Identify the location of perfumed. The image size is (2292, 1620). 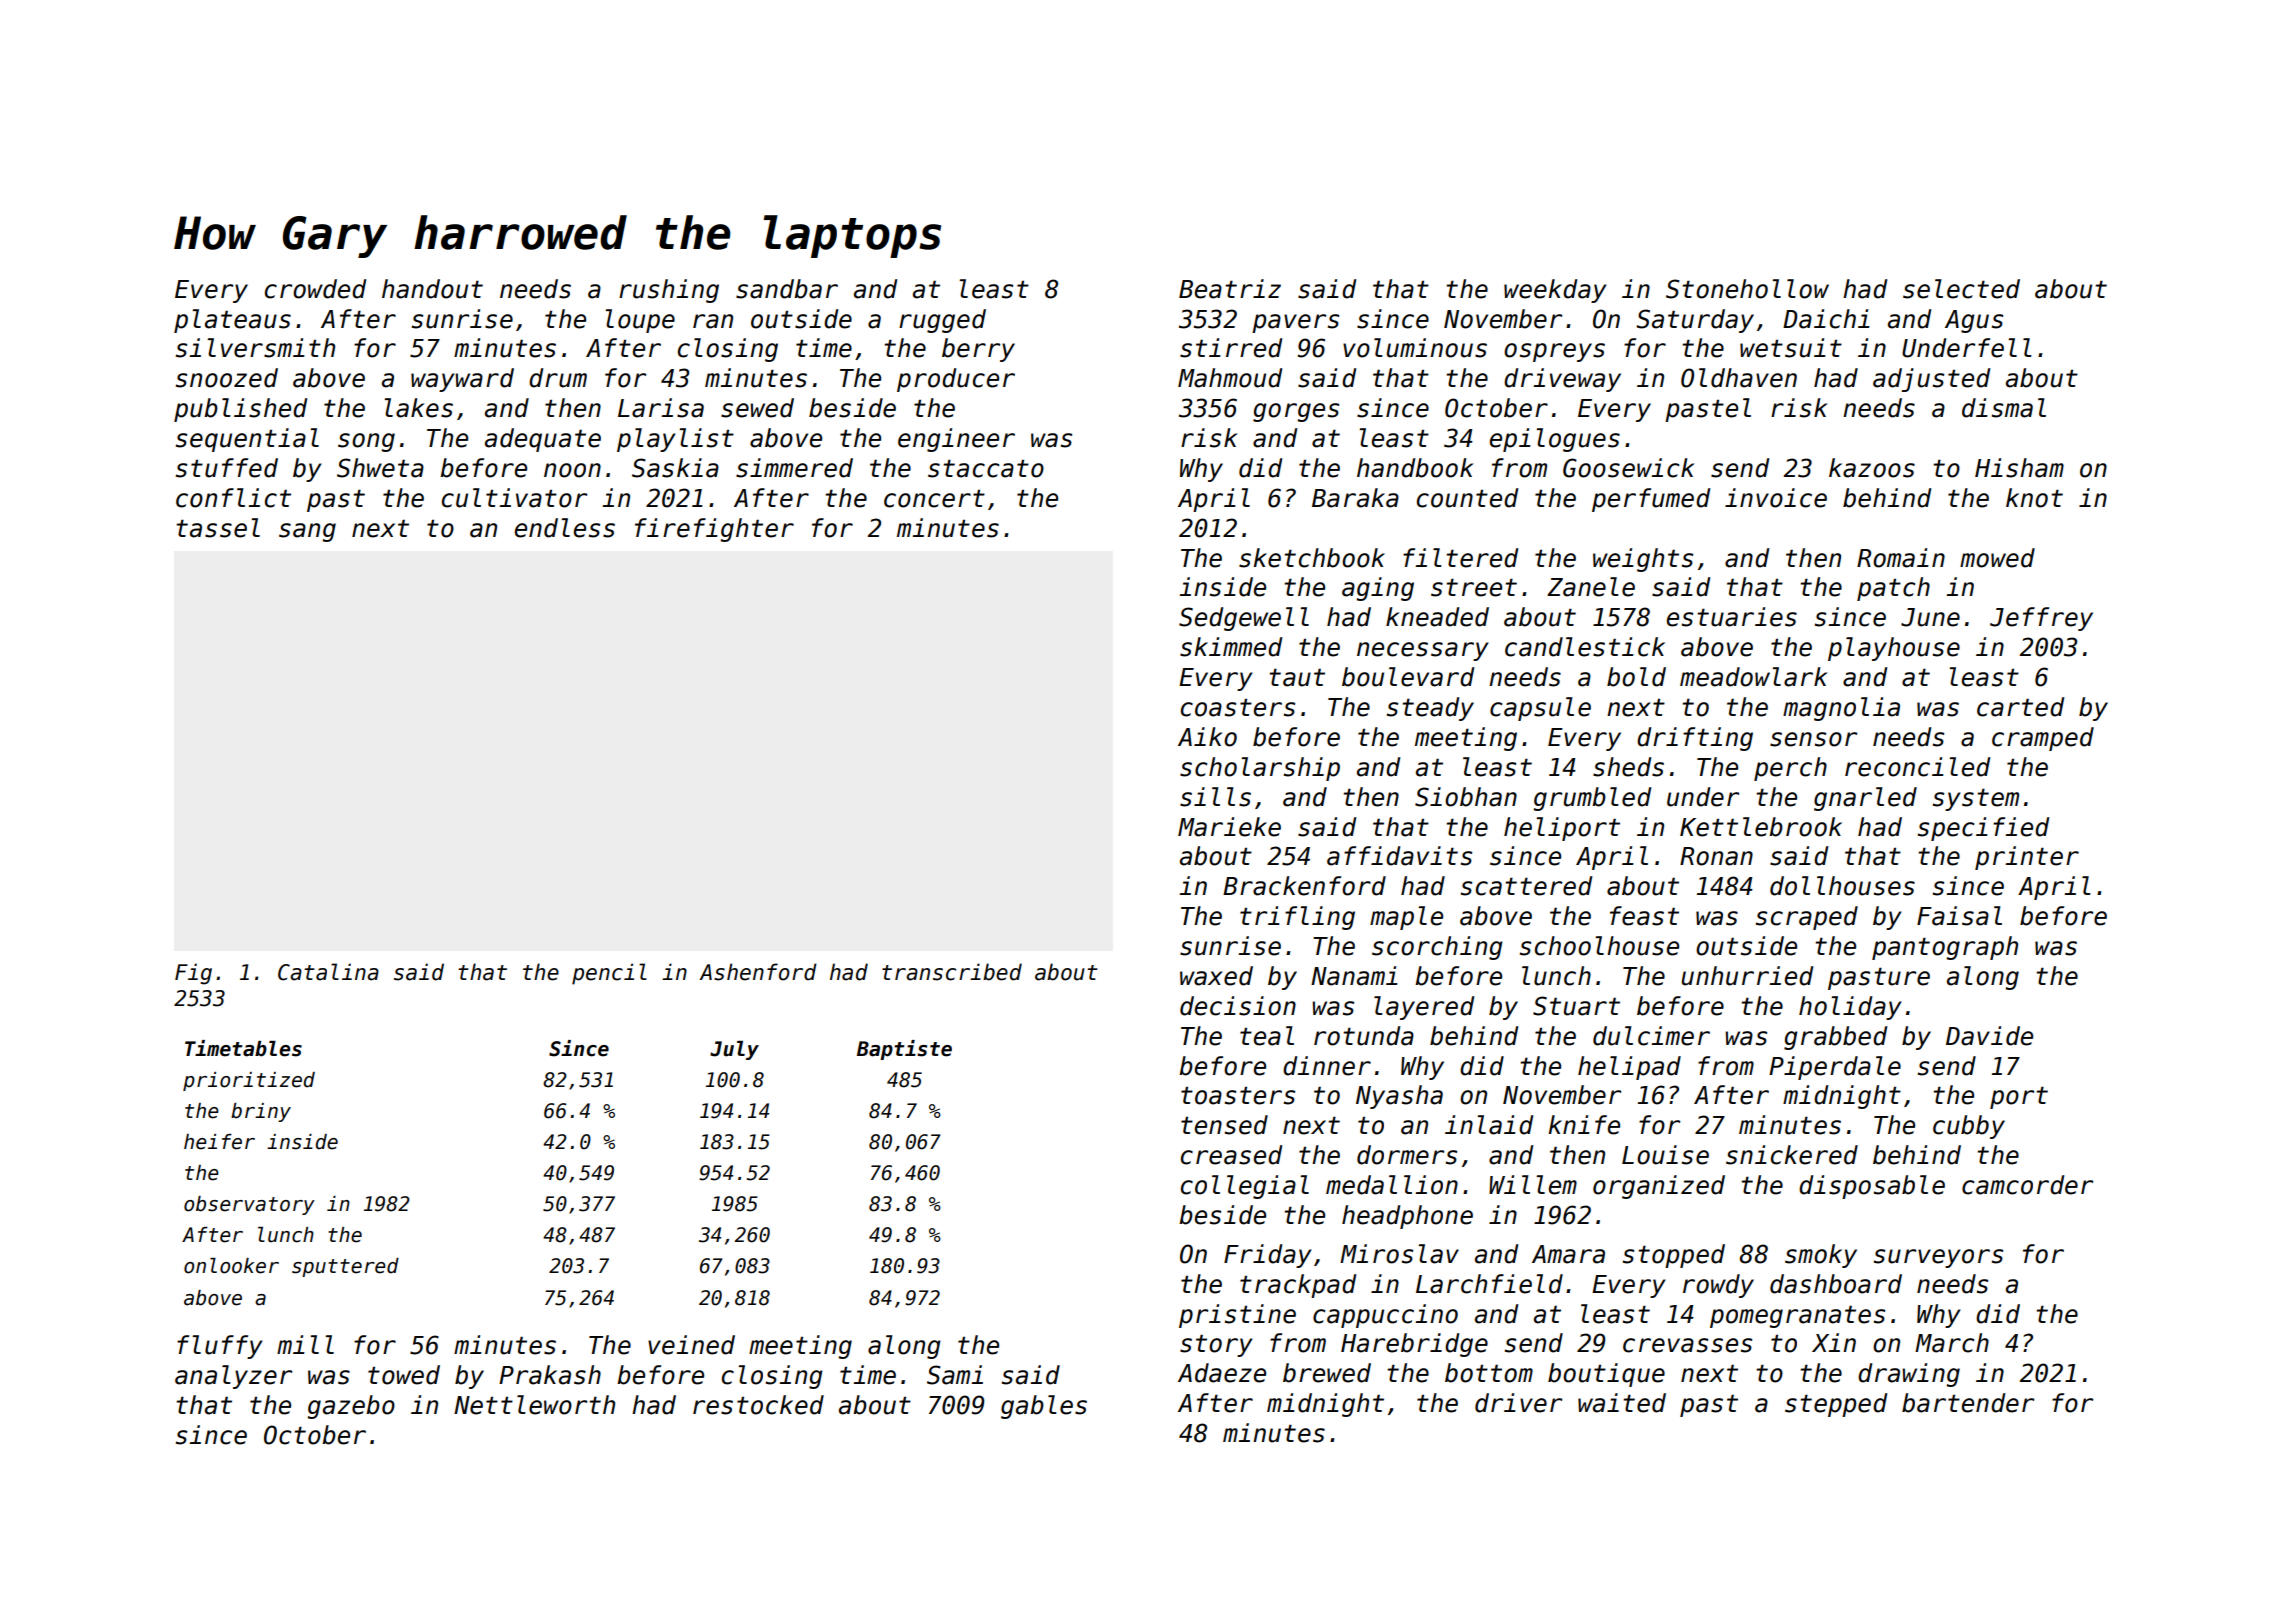
(1651, 500).
